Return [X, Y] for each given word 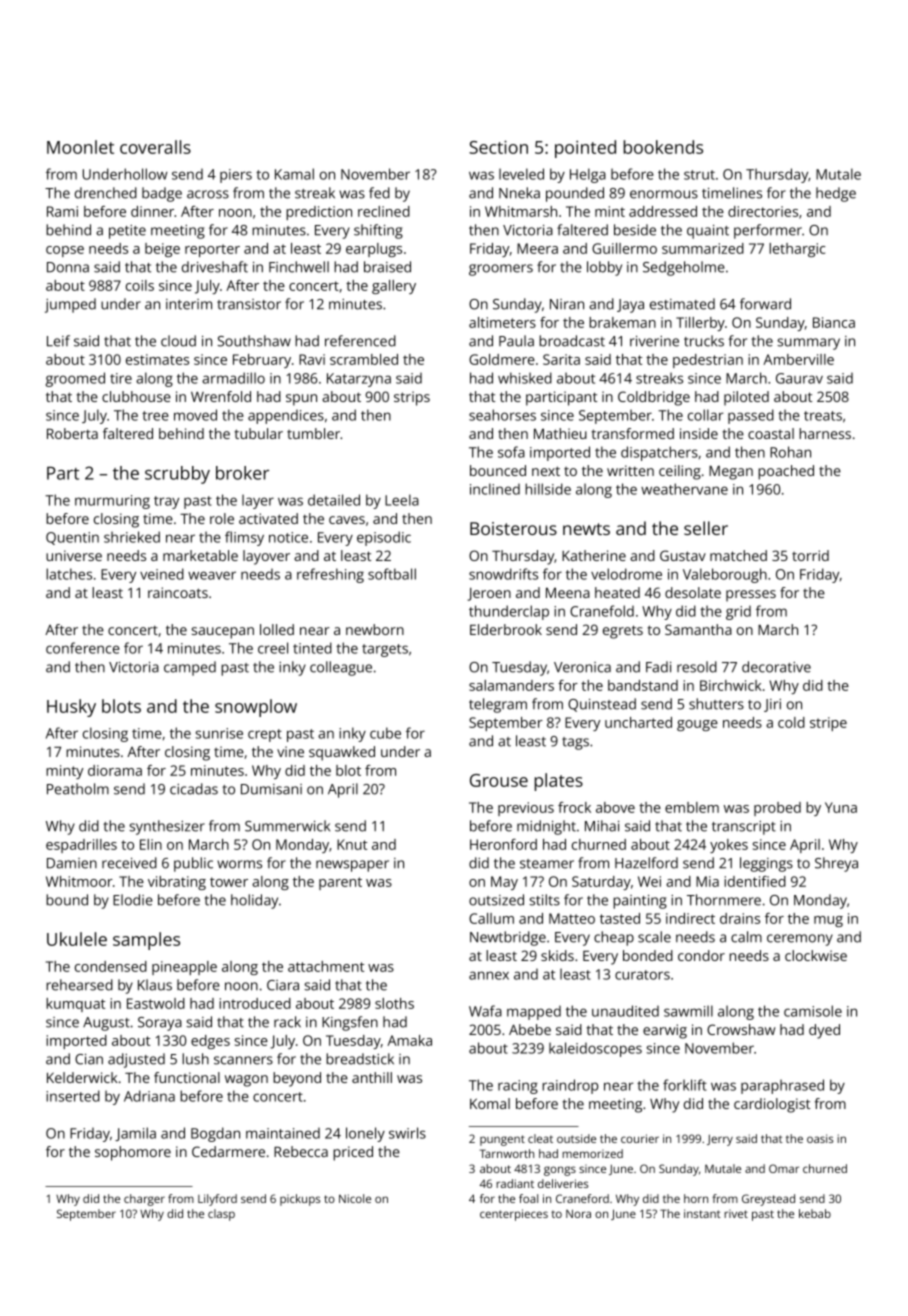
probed [777, 809]
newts [586, 529]
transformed [633, 433]
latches [69, 574]
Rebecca [301, 1151]
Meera [537, 248]
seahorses [502, 415]
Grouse [499, 780]
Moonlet [80, 147]
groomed [75, 379]
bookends [663, 147]
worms [239, 864]
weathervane [684, 489]
